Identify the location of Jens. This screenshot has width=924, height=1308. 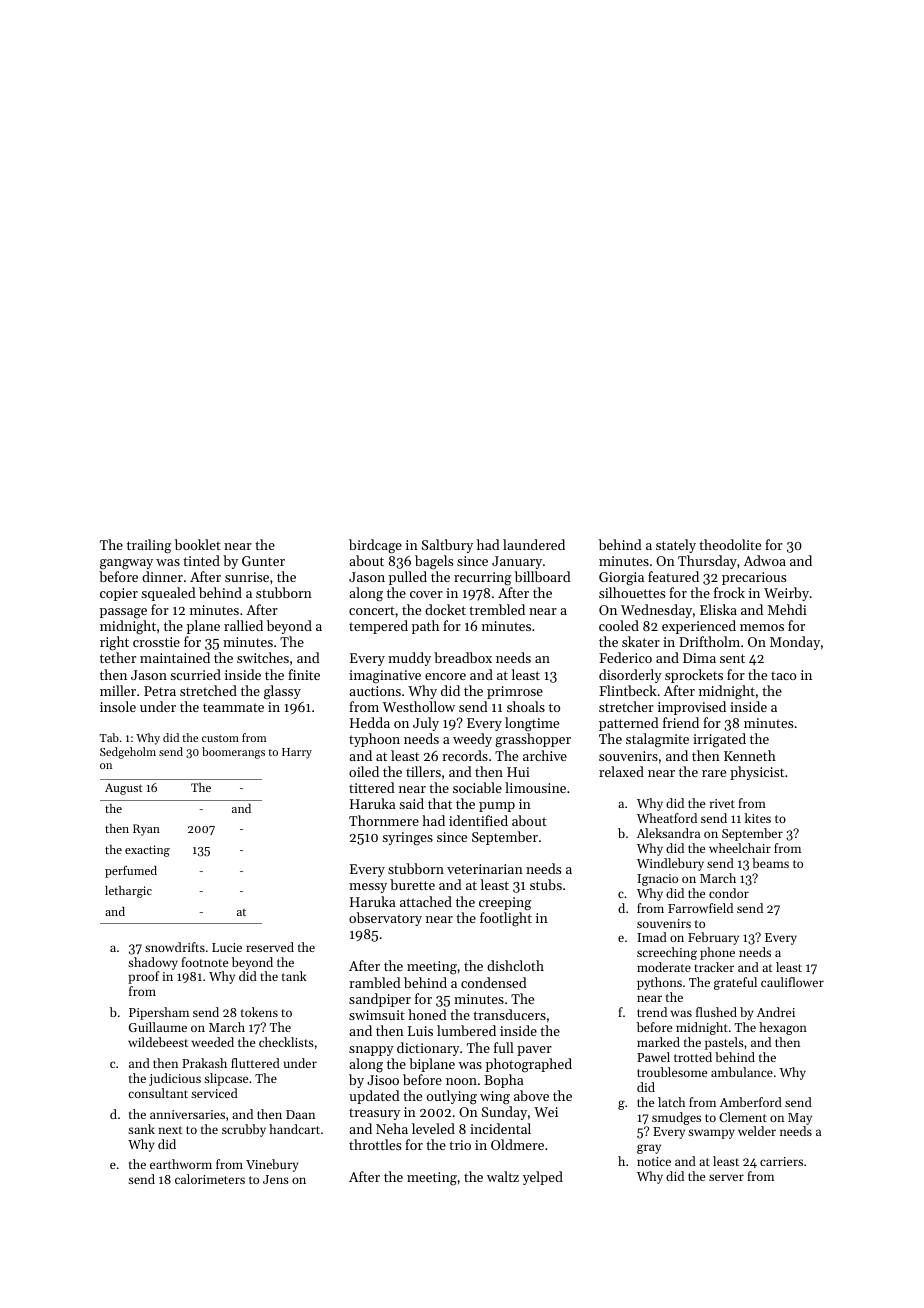
(276, 1179).
